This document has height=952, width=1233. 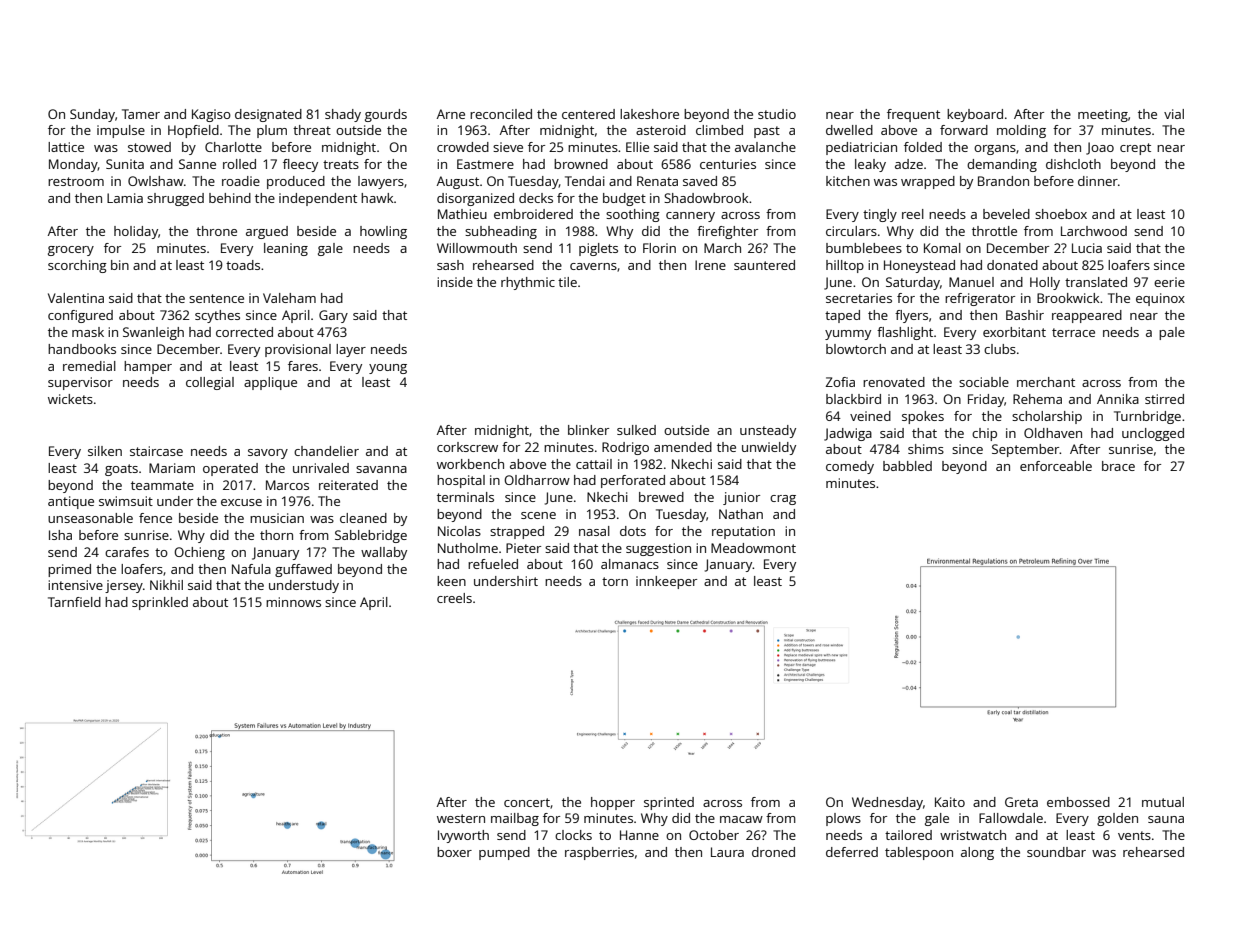 I want to click on pumped, so click(x=504, y=853).
